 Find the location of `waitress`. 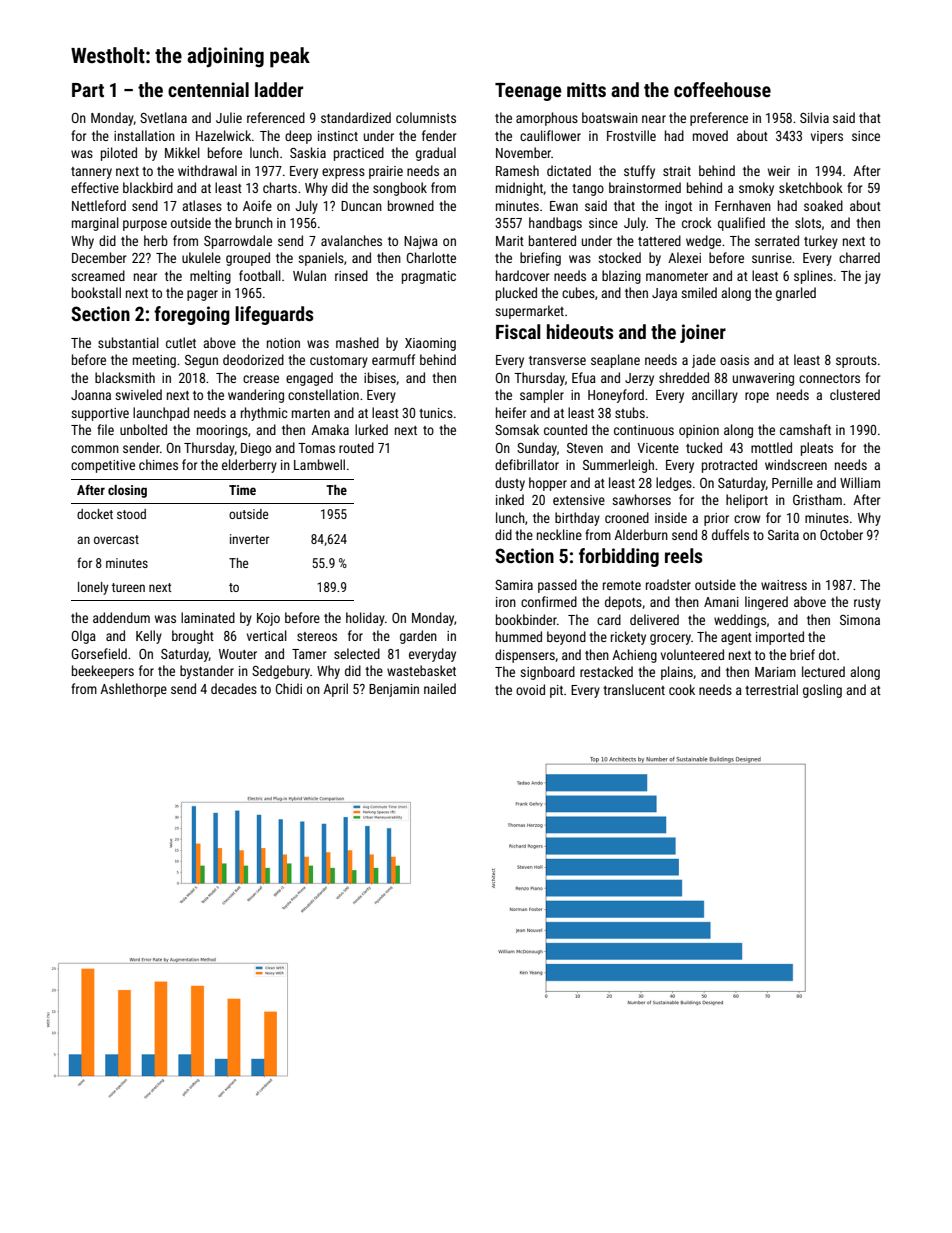

waitress is located at coordinates (784, 585).
